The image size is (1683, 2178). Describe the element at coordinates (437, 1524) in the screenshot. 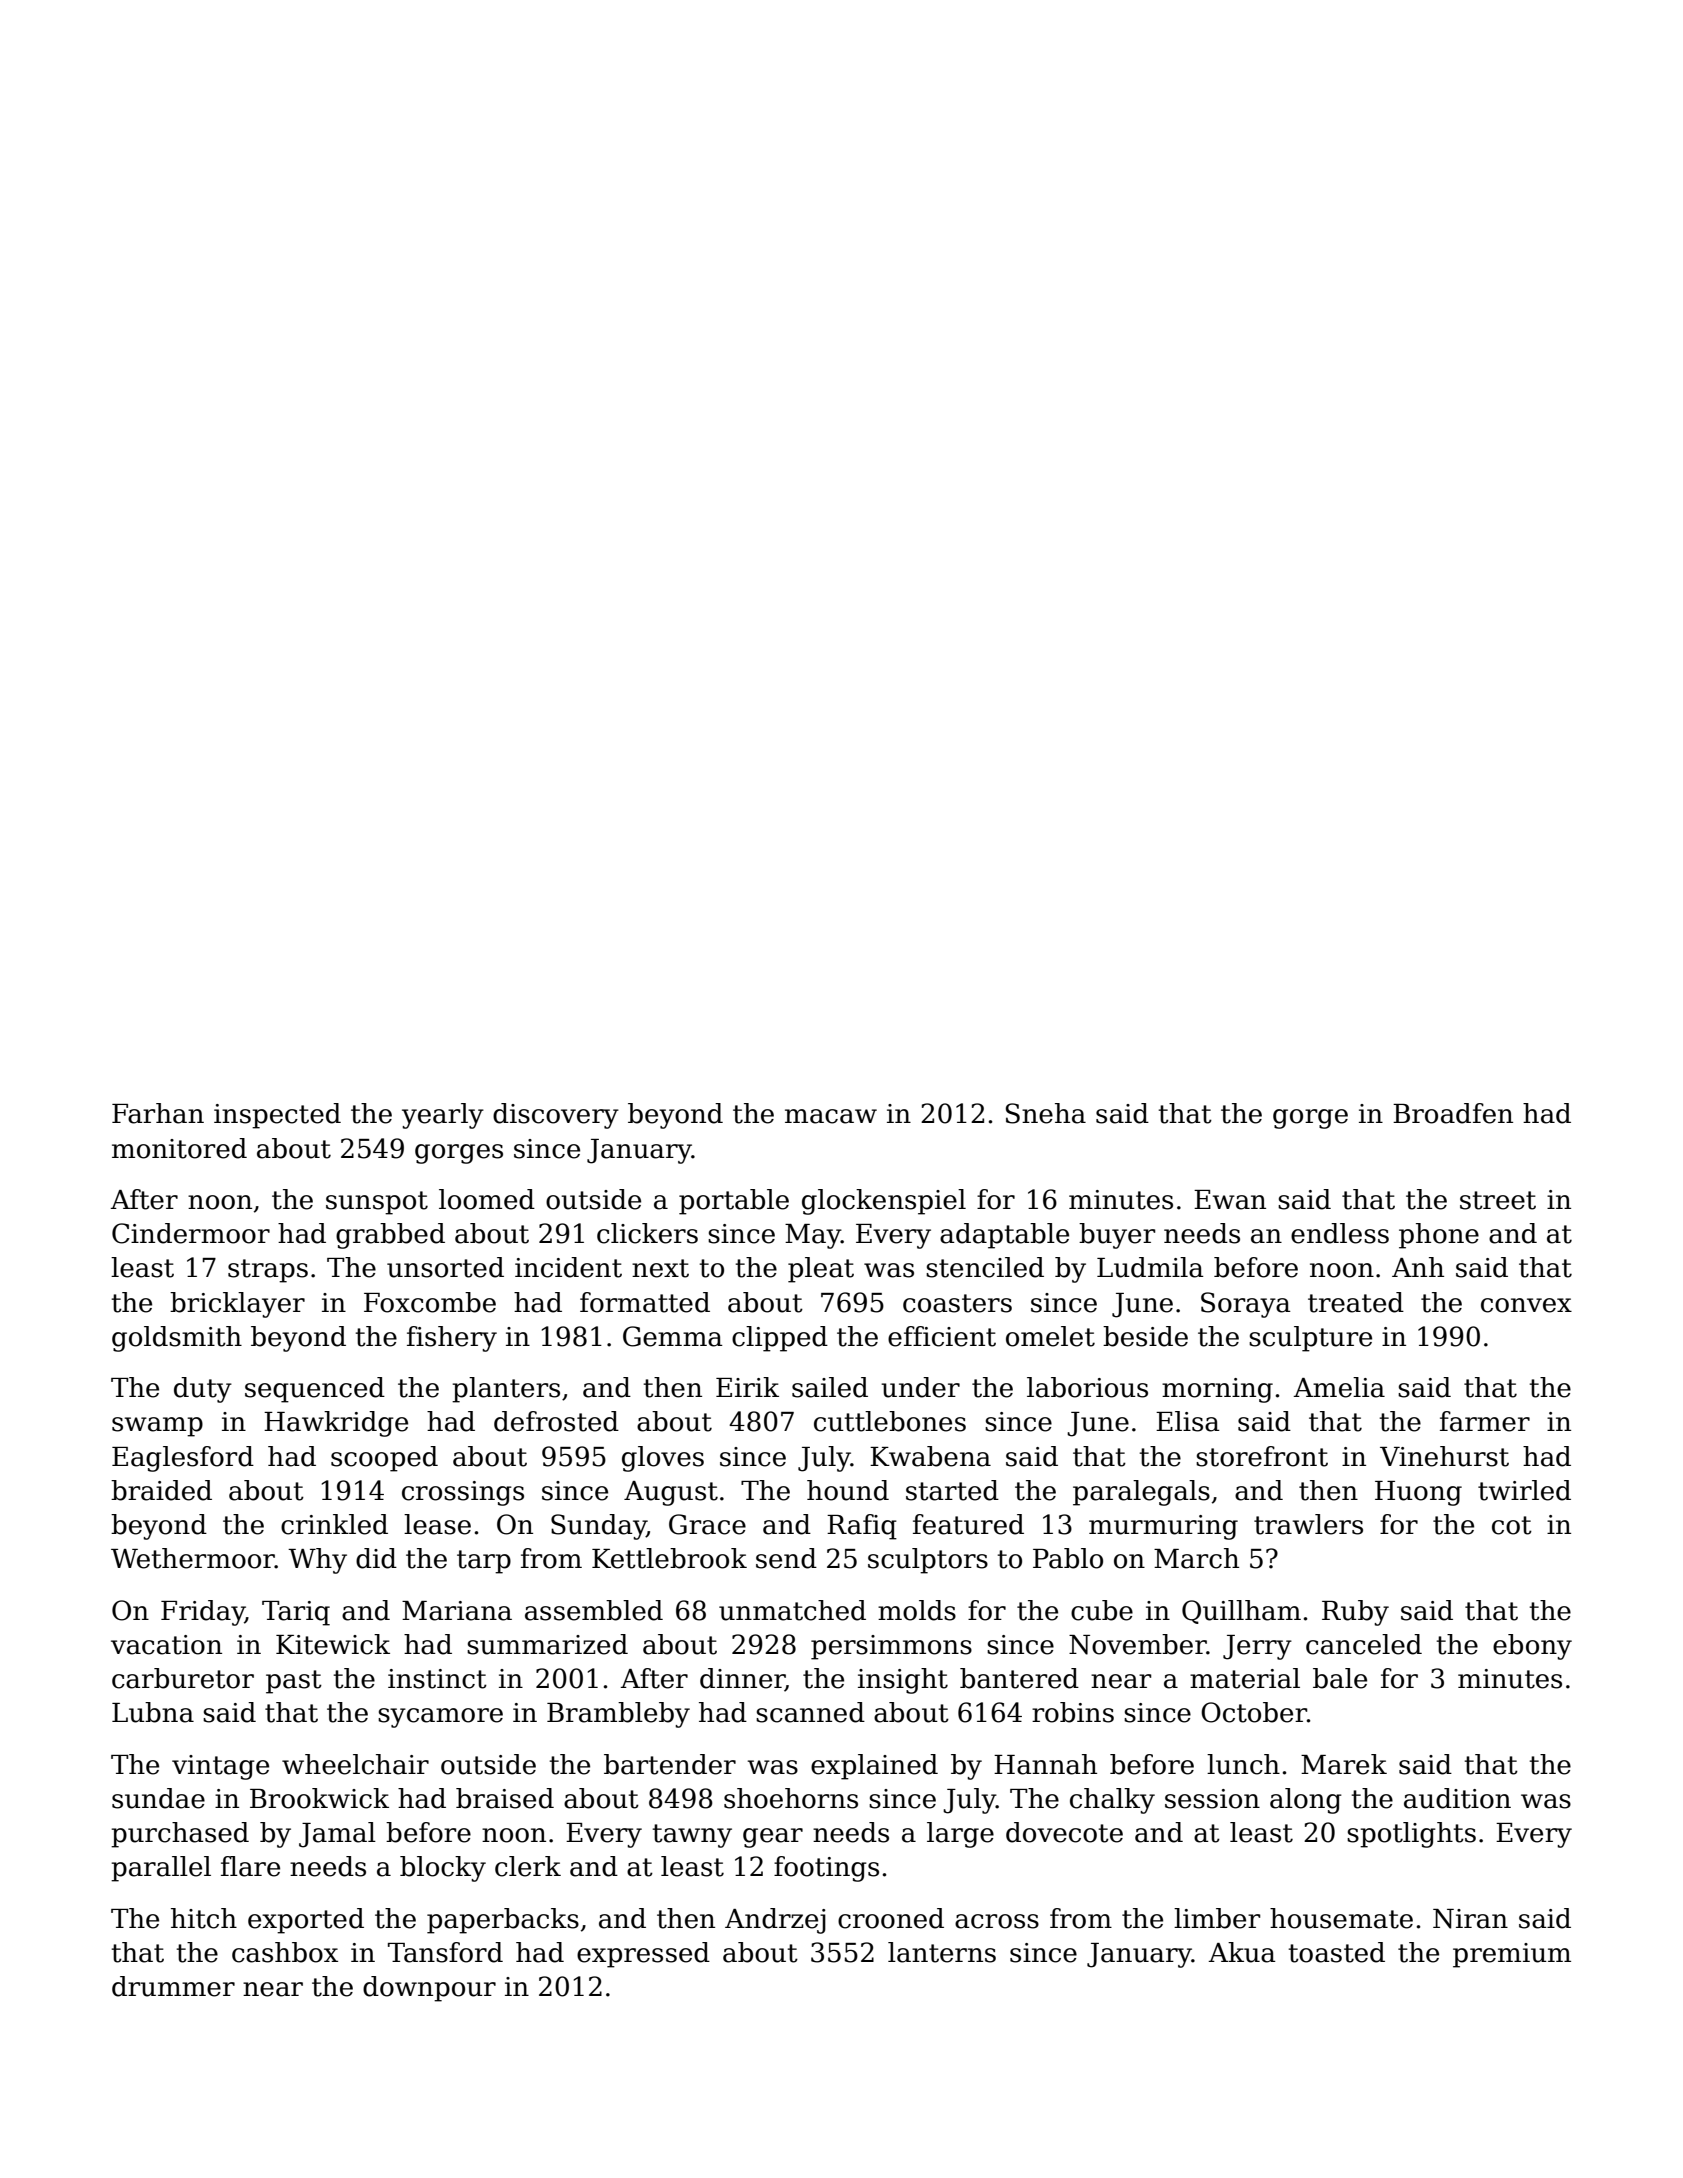

I see `lease` at that location.
